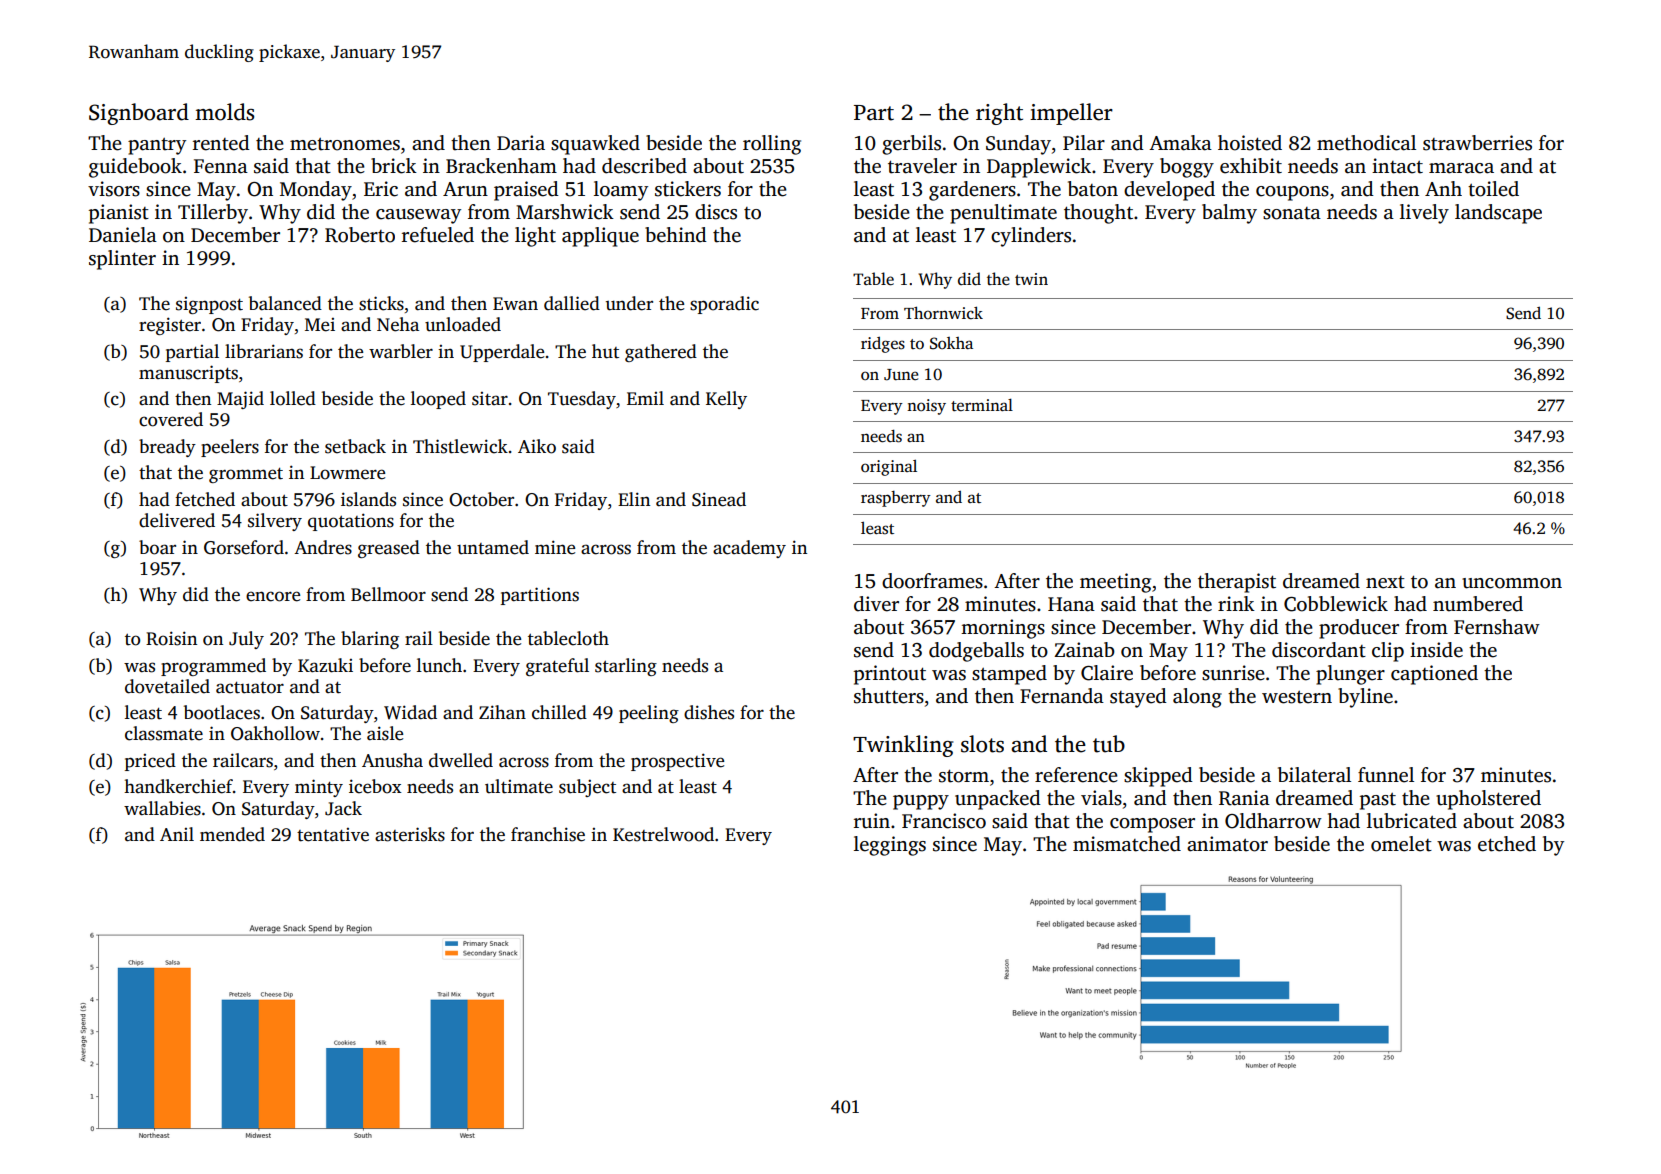 Image resolution: width=1661 pixels, height=1174 pixels. Describe the element at coordinates (999, 114) in the screenshot. I see `right` at that location.
